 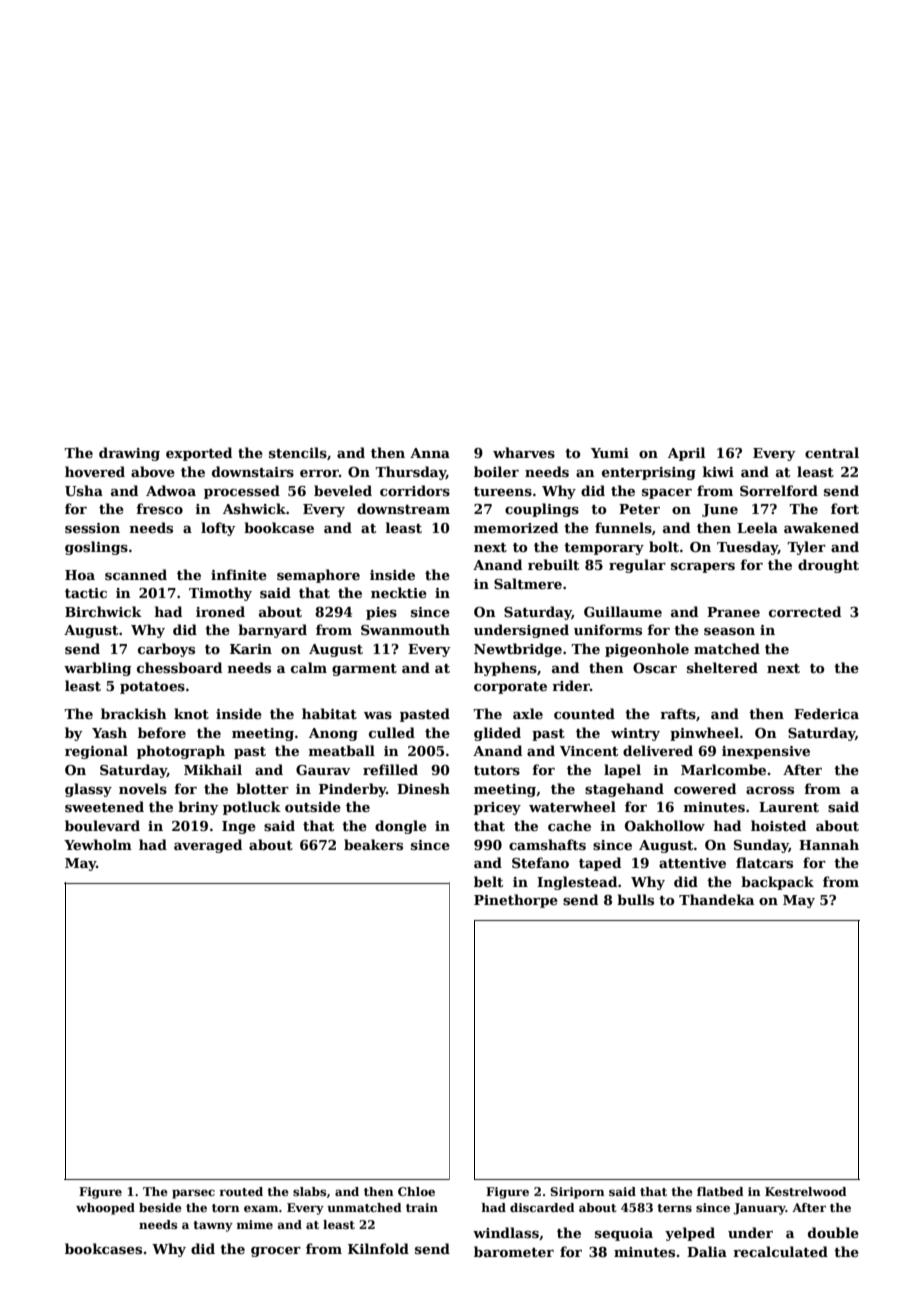 I want to click on barometer, so click(x=514, y=1251).
